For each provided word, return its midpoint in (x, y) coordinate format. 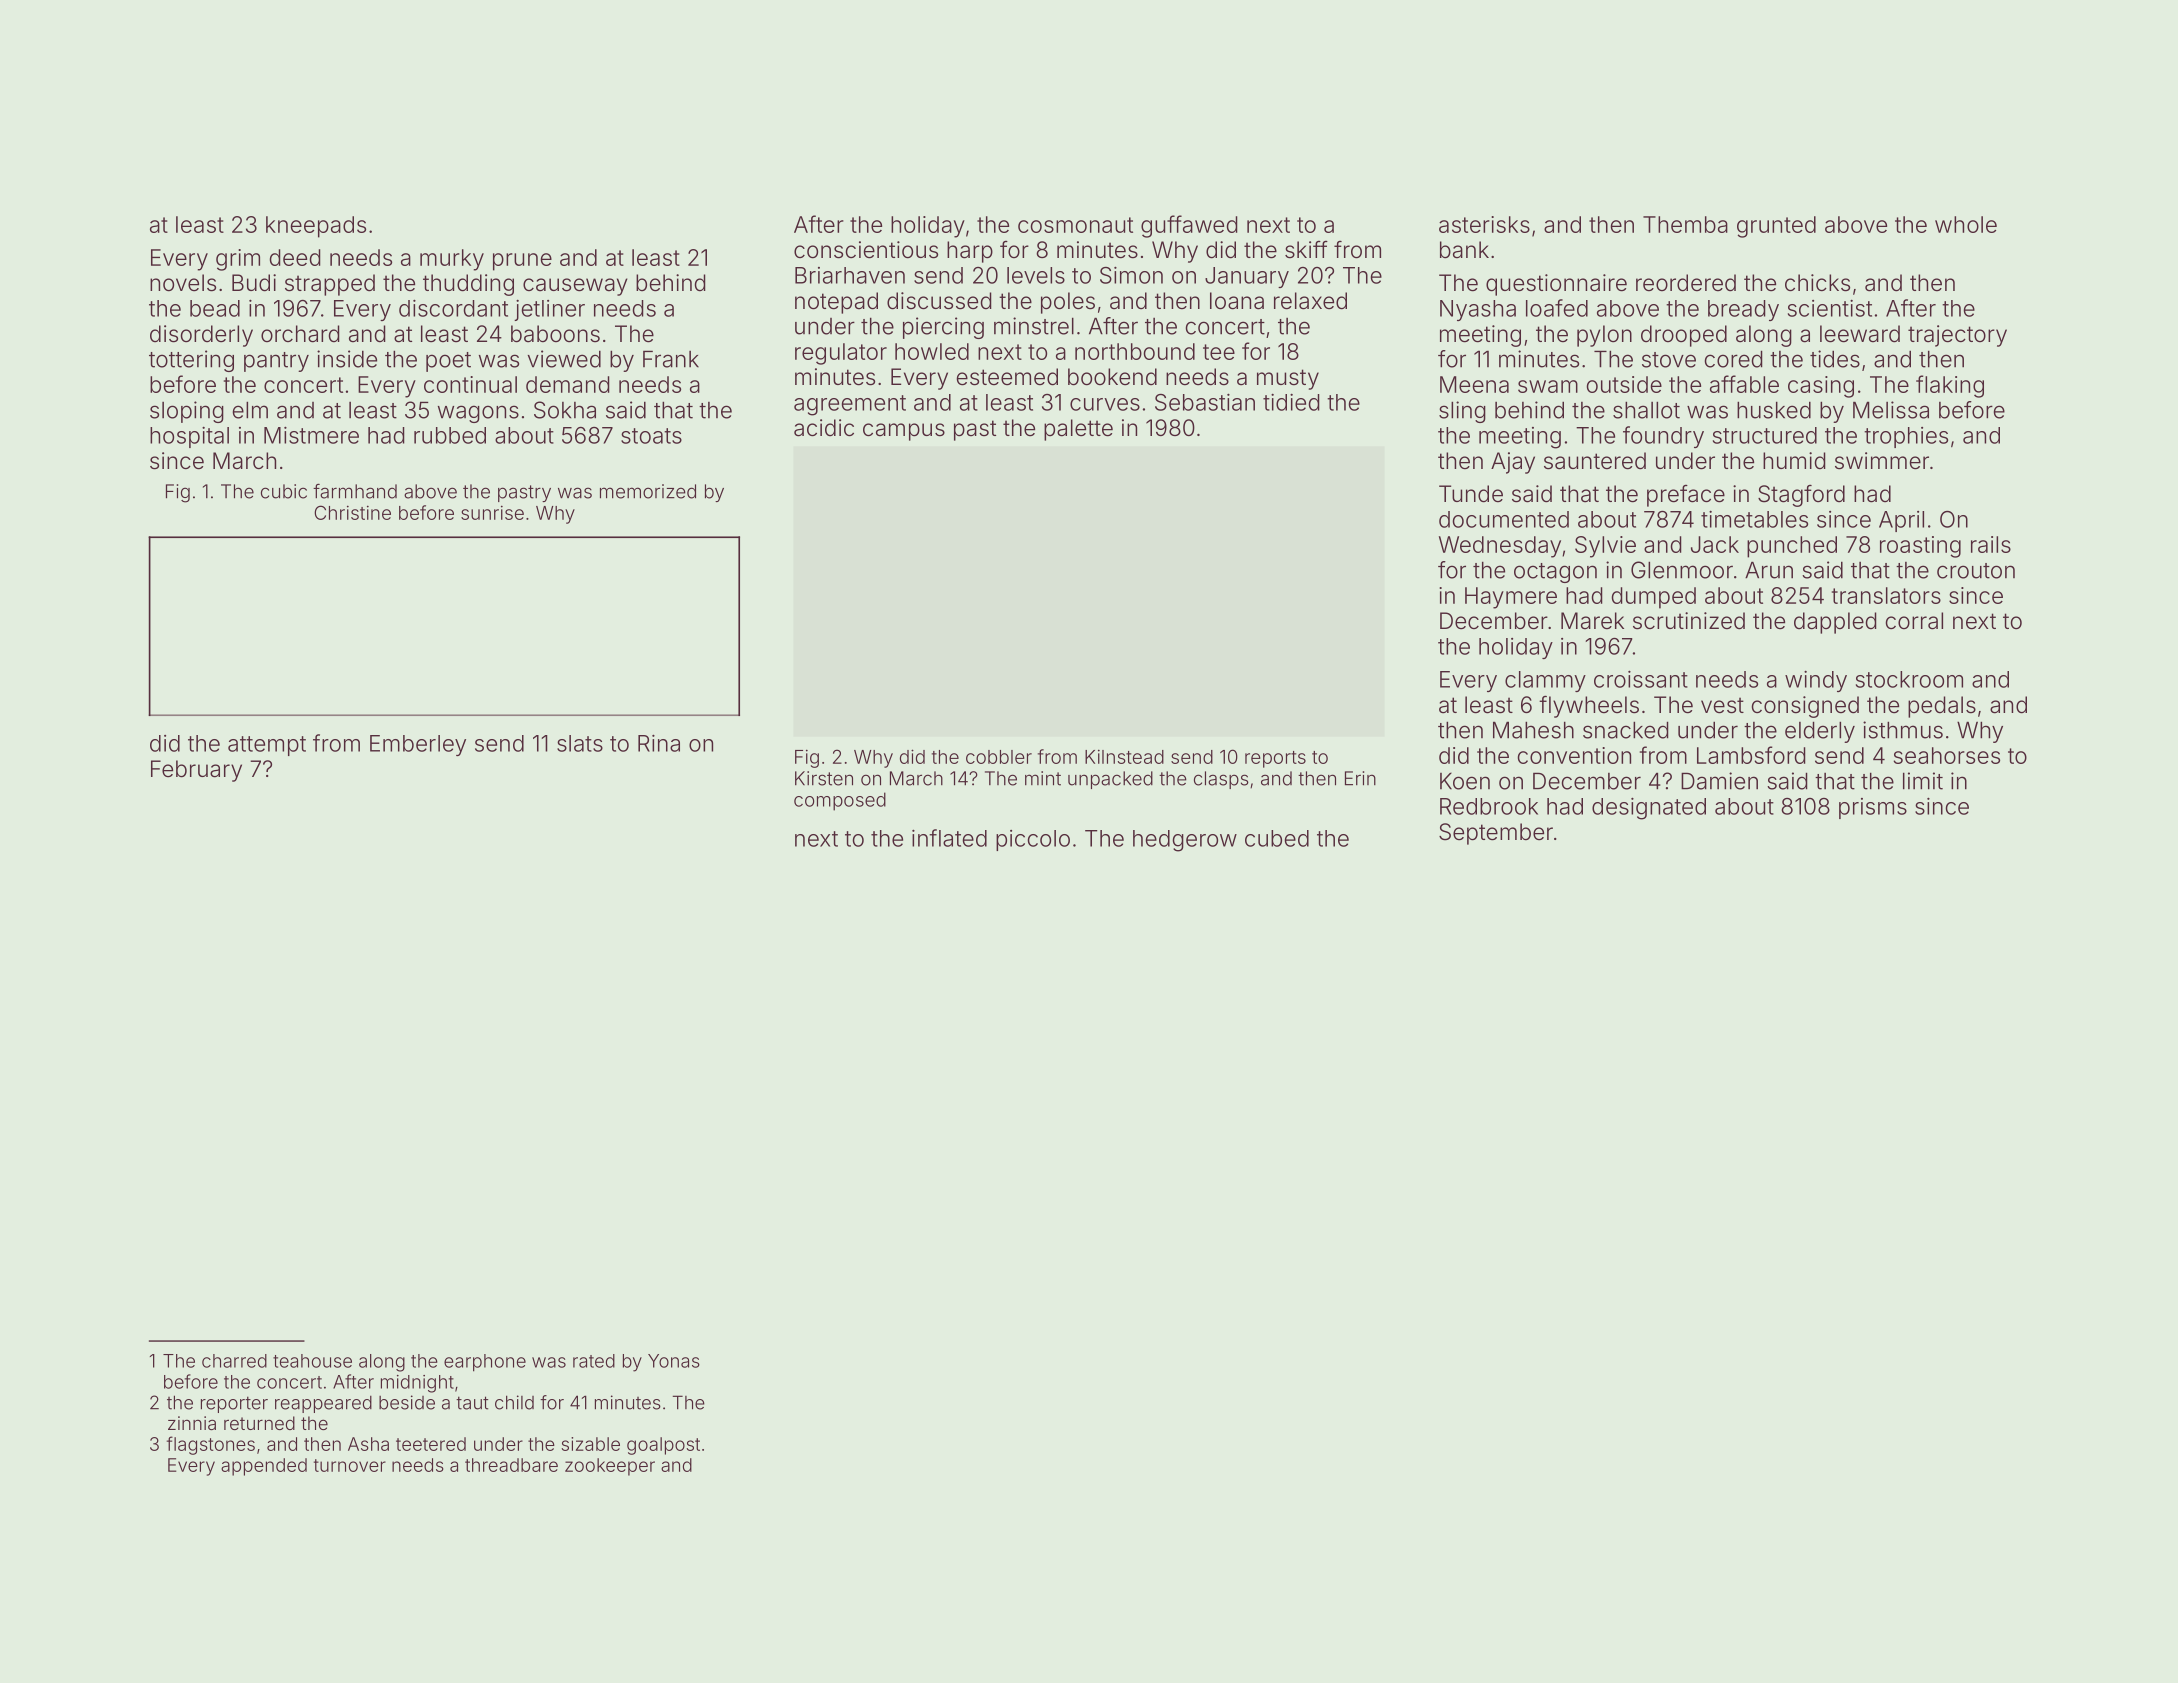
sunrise (492, 512)
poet (448, 362)
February (196, 771)
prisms (1873, 808)
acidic (824, 428)
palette (1078, 430)
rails (1991, 544)
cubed (1277, 838)
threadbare (511, 1465)
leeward (1860, 334)
